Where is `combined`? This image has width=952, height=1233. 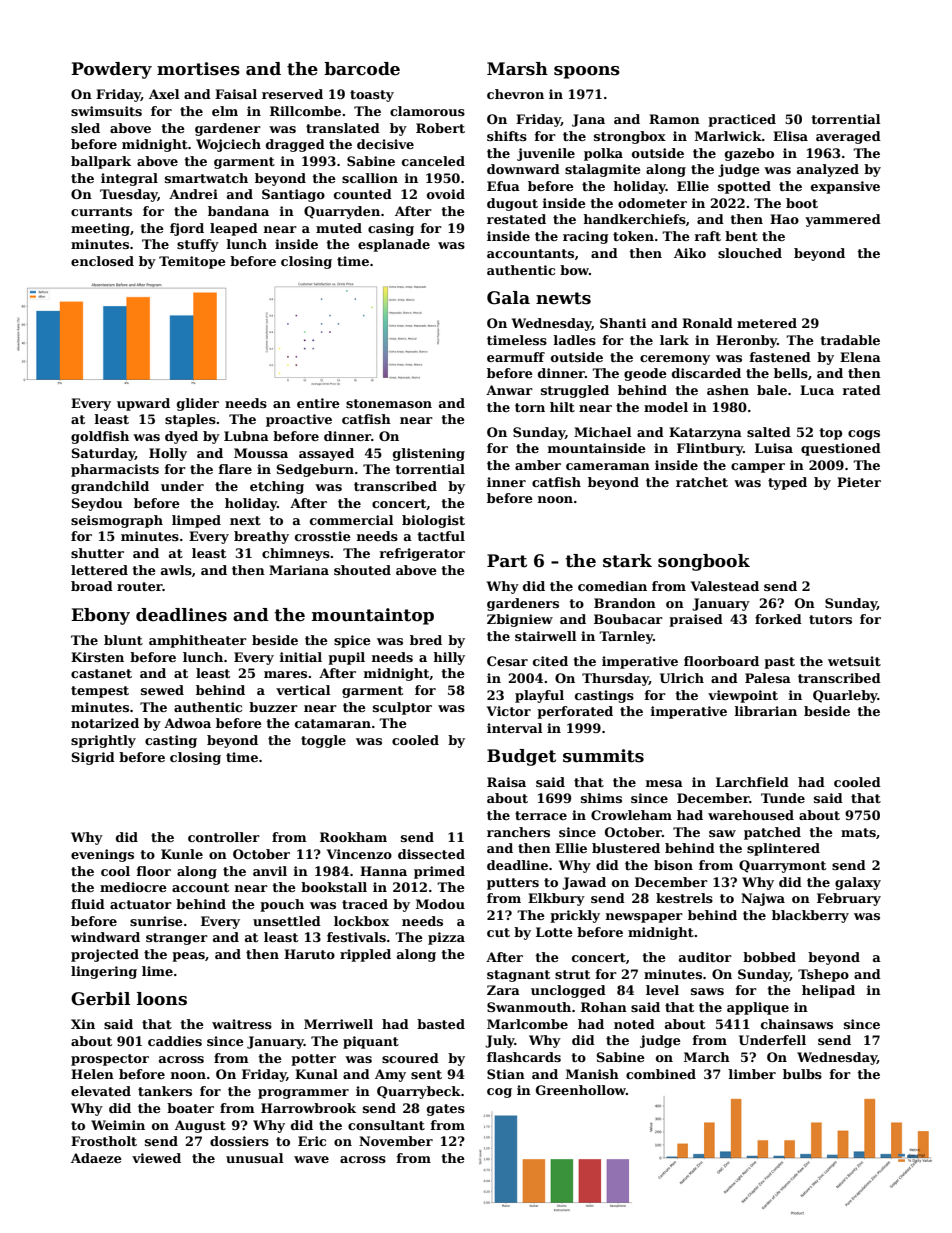 combined is located at coordinates (661, 1074).
